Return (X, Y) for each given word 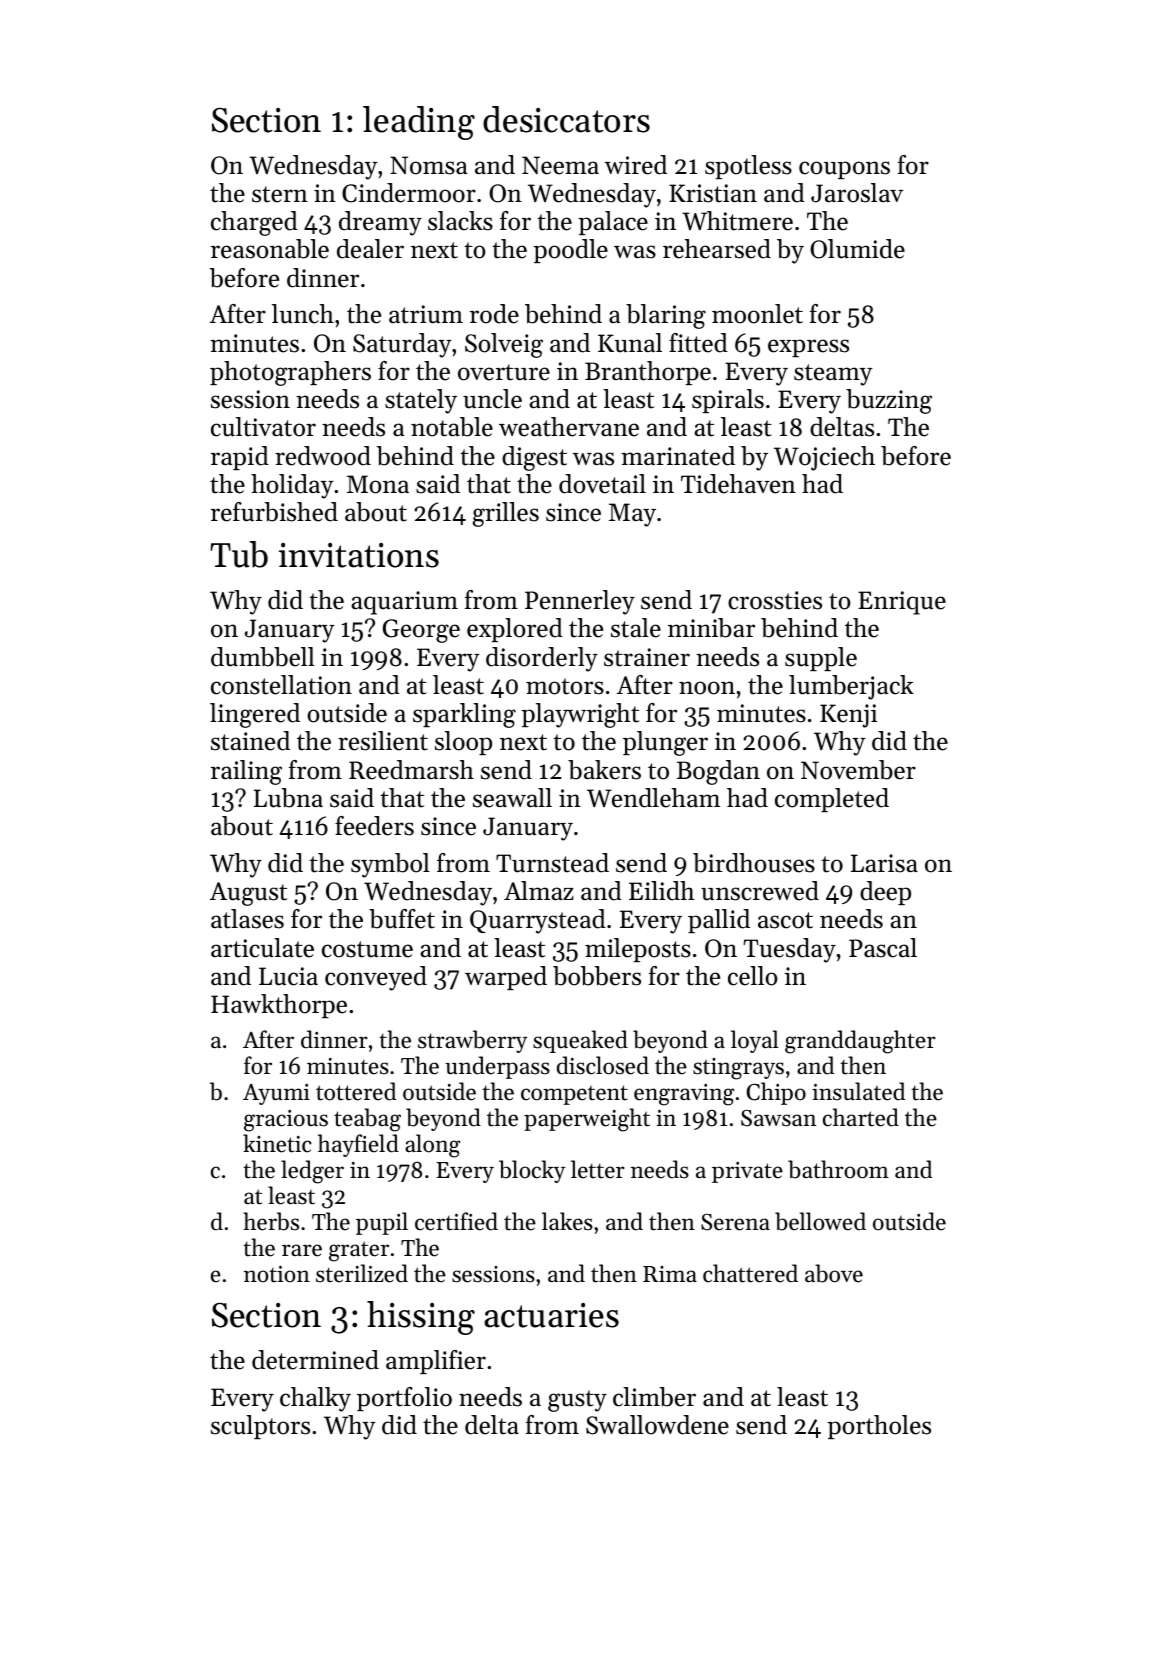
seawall (512, 798)
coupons (844, 170)
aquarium (404, 603)
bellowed (820, 1221)
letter (598, 1169)
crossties (775, 600)
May (632, 515)
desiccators (566, 119)
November (858, 770)
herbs (271, 1221)
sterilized (362, 1273)
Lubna (288, 798)
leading (419, 123)
